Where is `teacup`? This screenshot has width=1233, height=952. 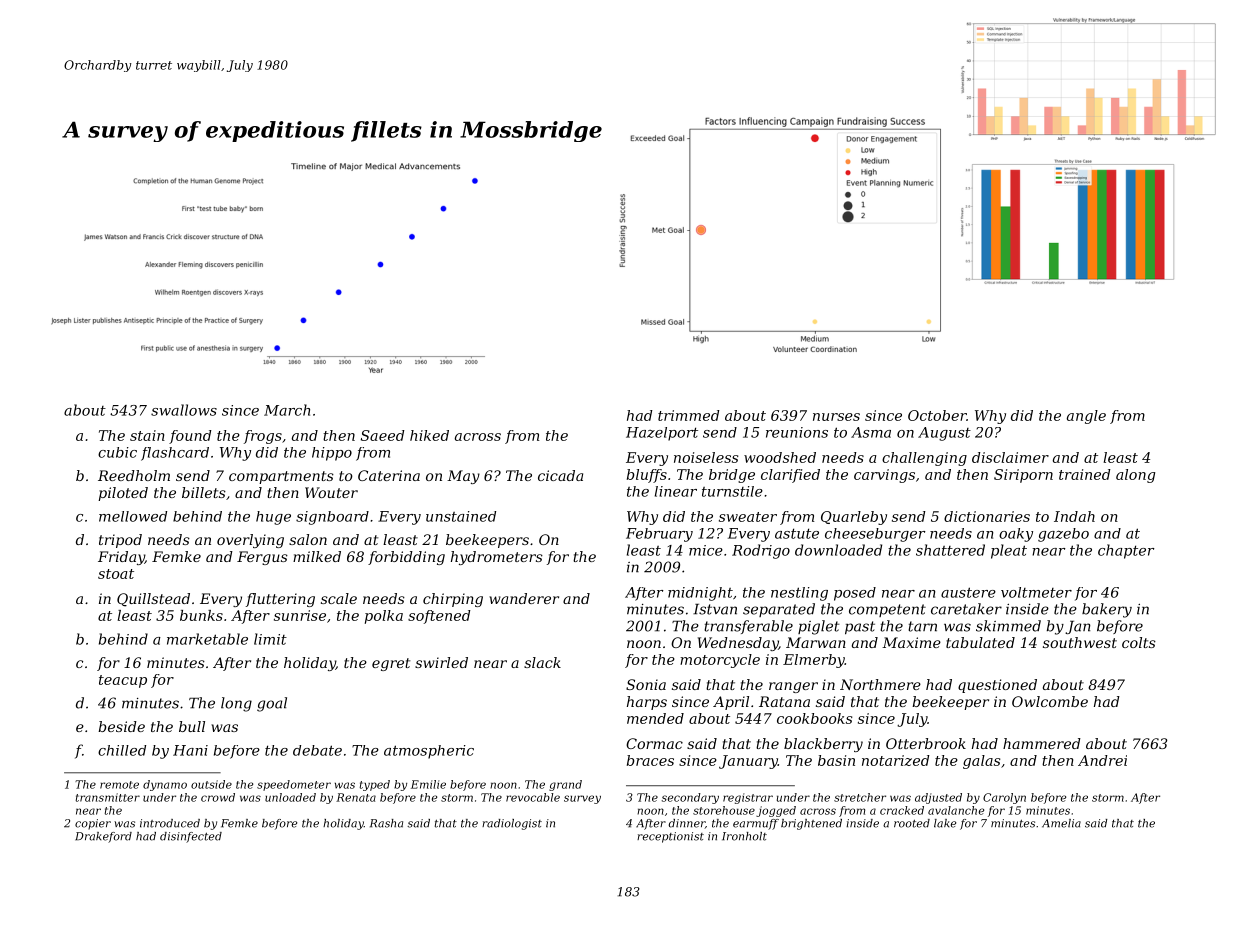 teacup is located at coordinates (123, 681).
